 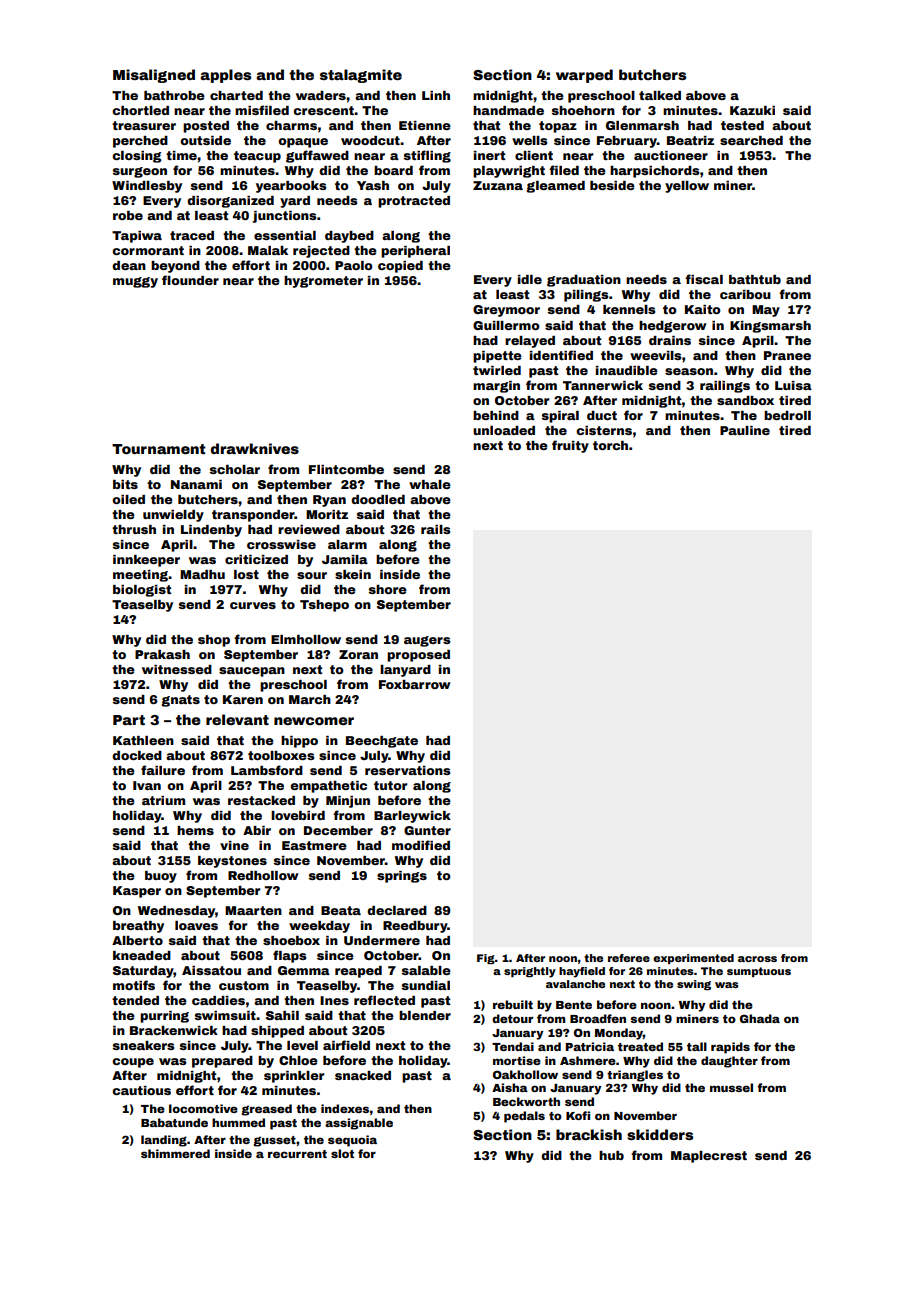 What do you see at coordinates (391, 785) in the screenshot?
I see `tutor` at bounding box center [391, 785].
